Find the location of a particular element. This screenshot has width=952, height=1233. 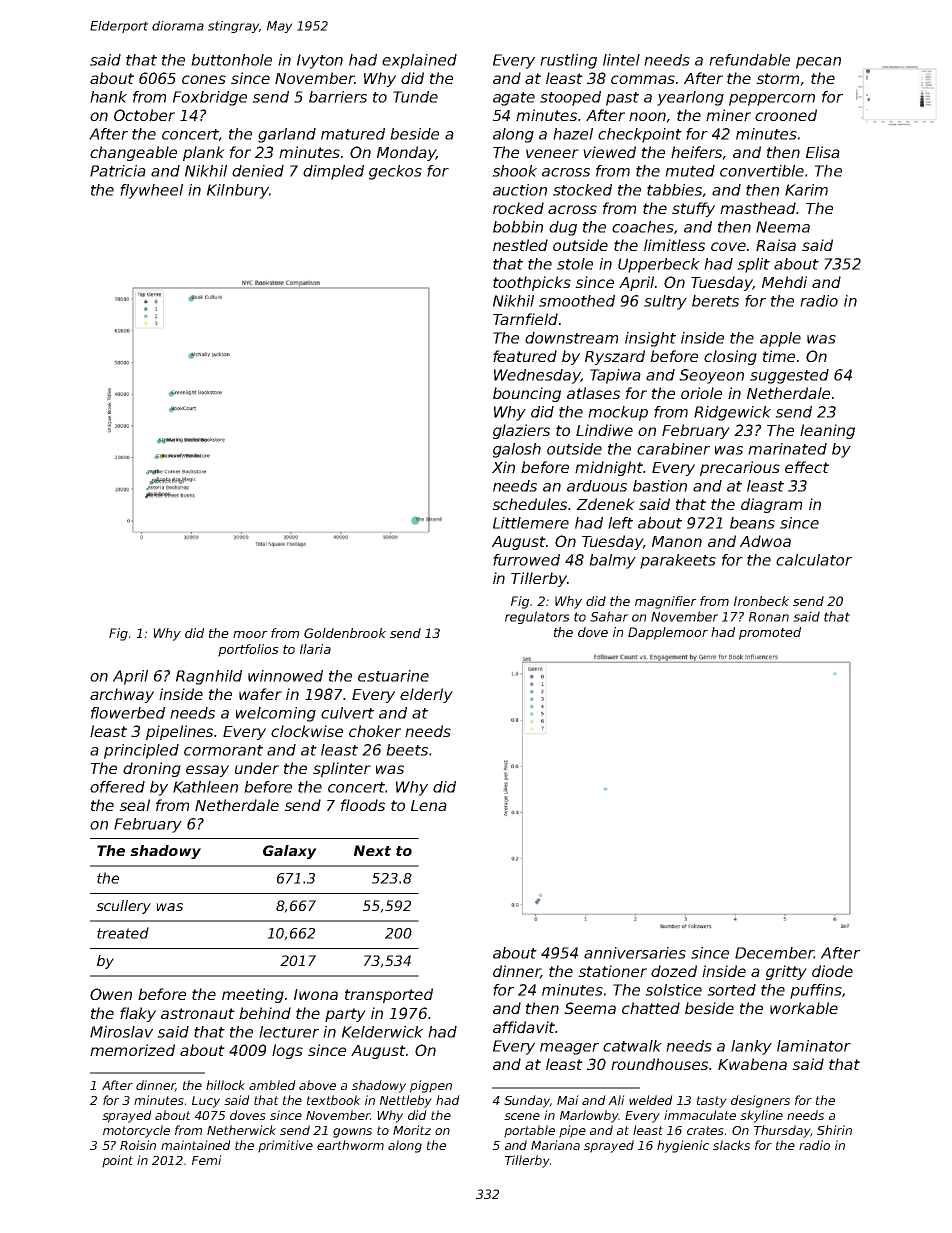

flywheel is located at coordinates (151, 191).
